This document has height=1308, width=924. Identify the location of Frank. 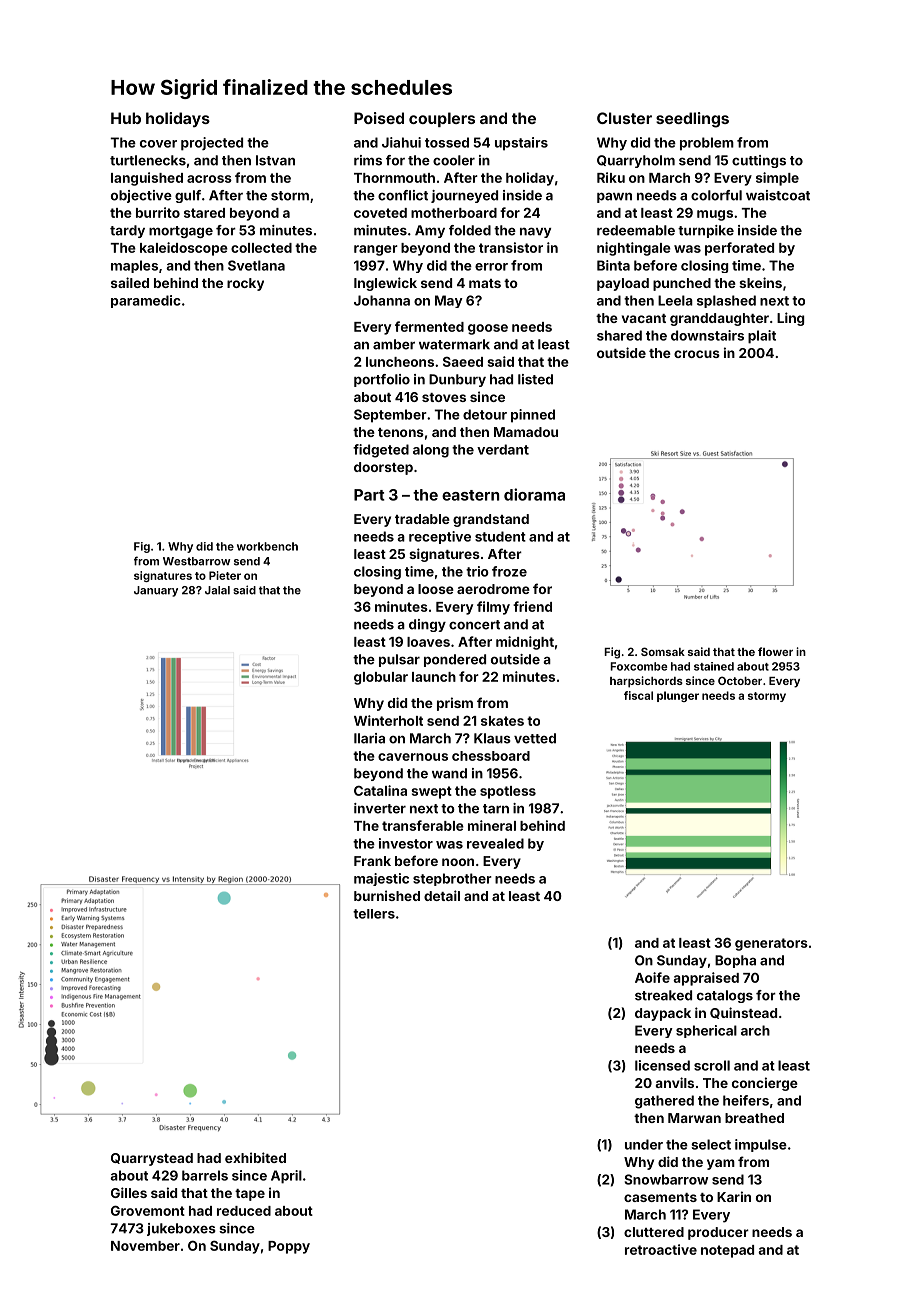
(372, 861).
